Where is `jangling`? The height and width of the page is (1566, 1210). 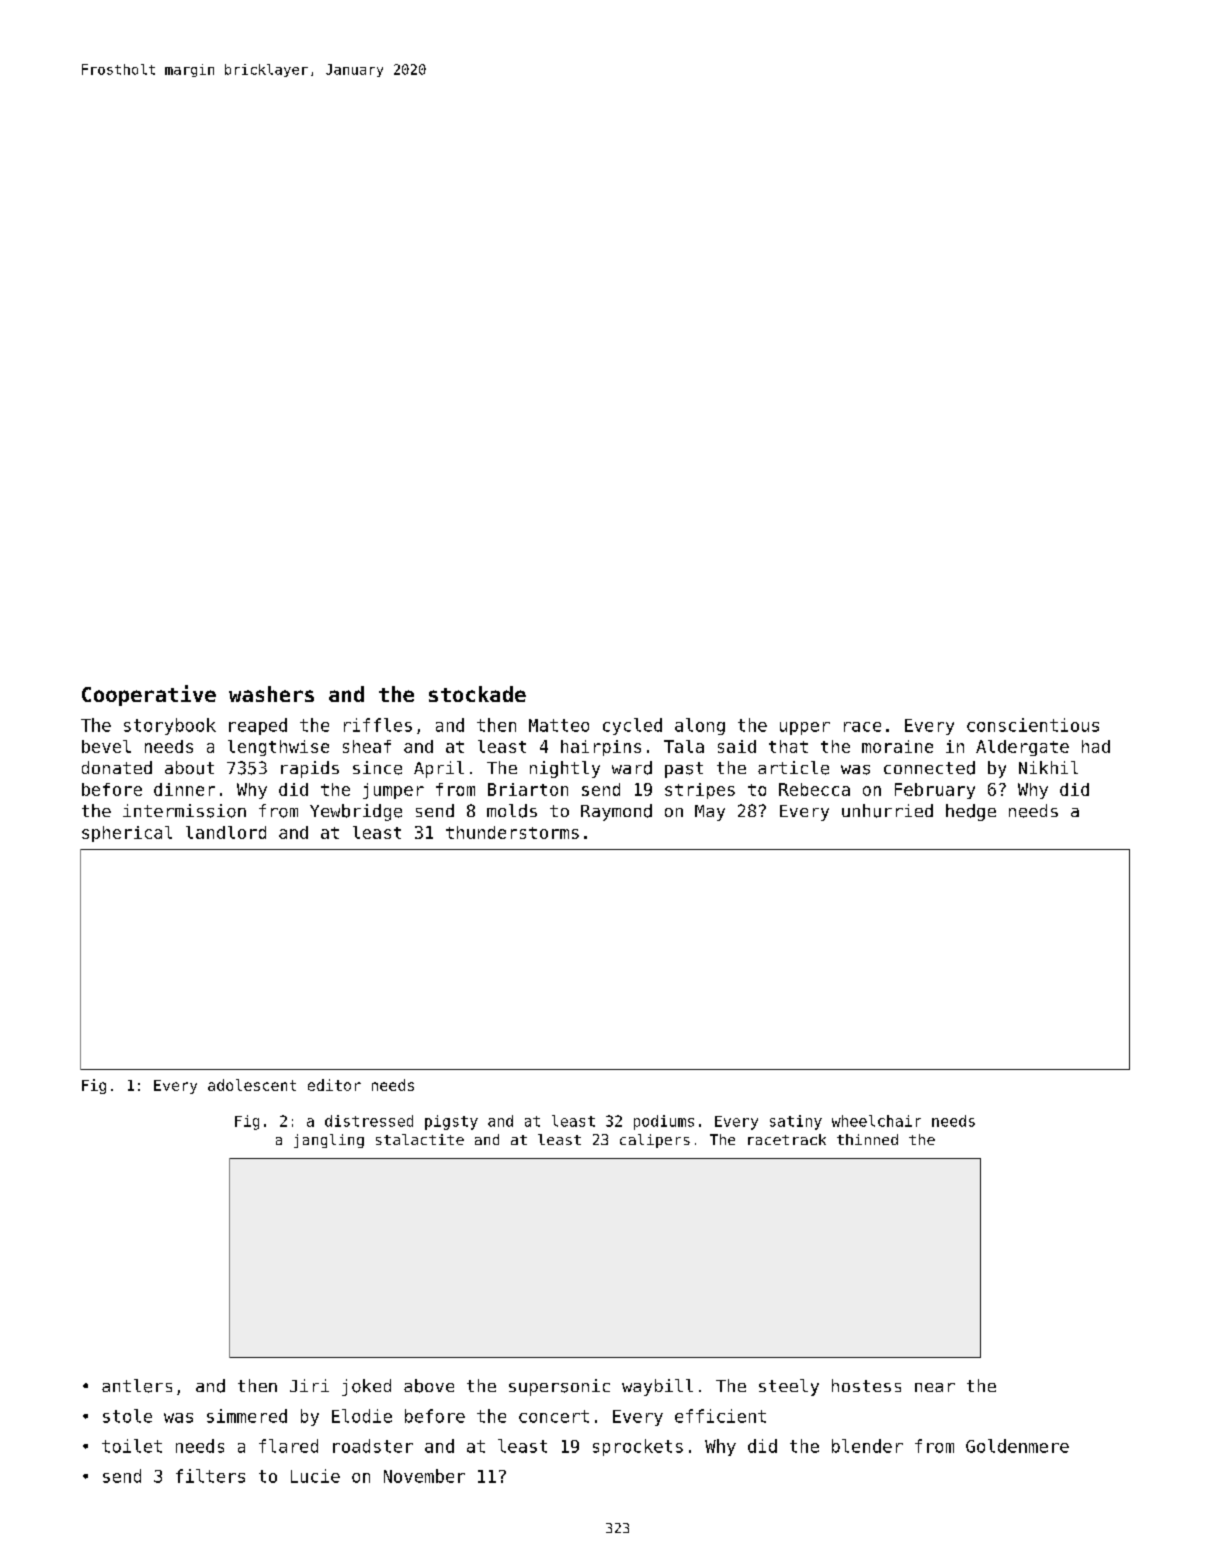
jangling is located at coordinates (329, 1141).
